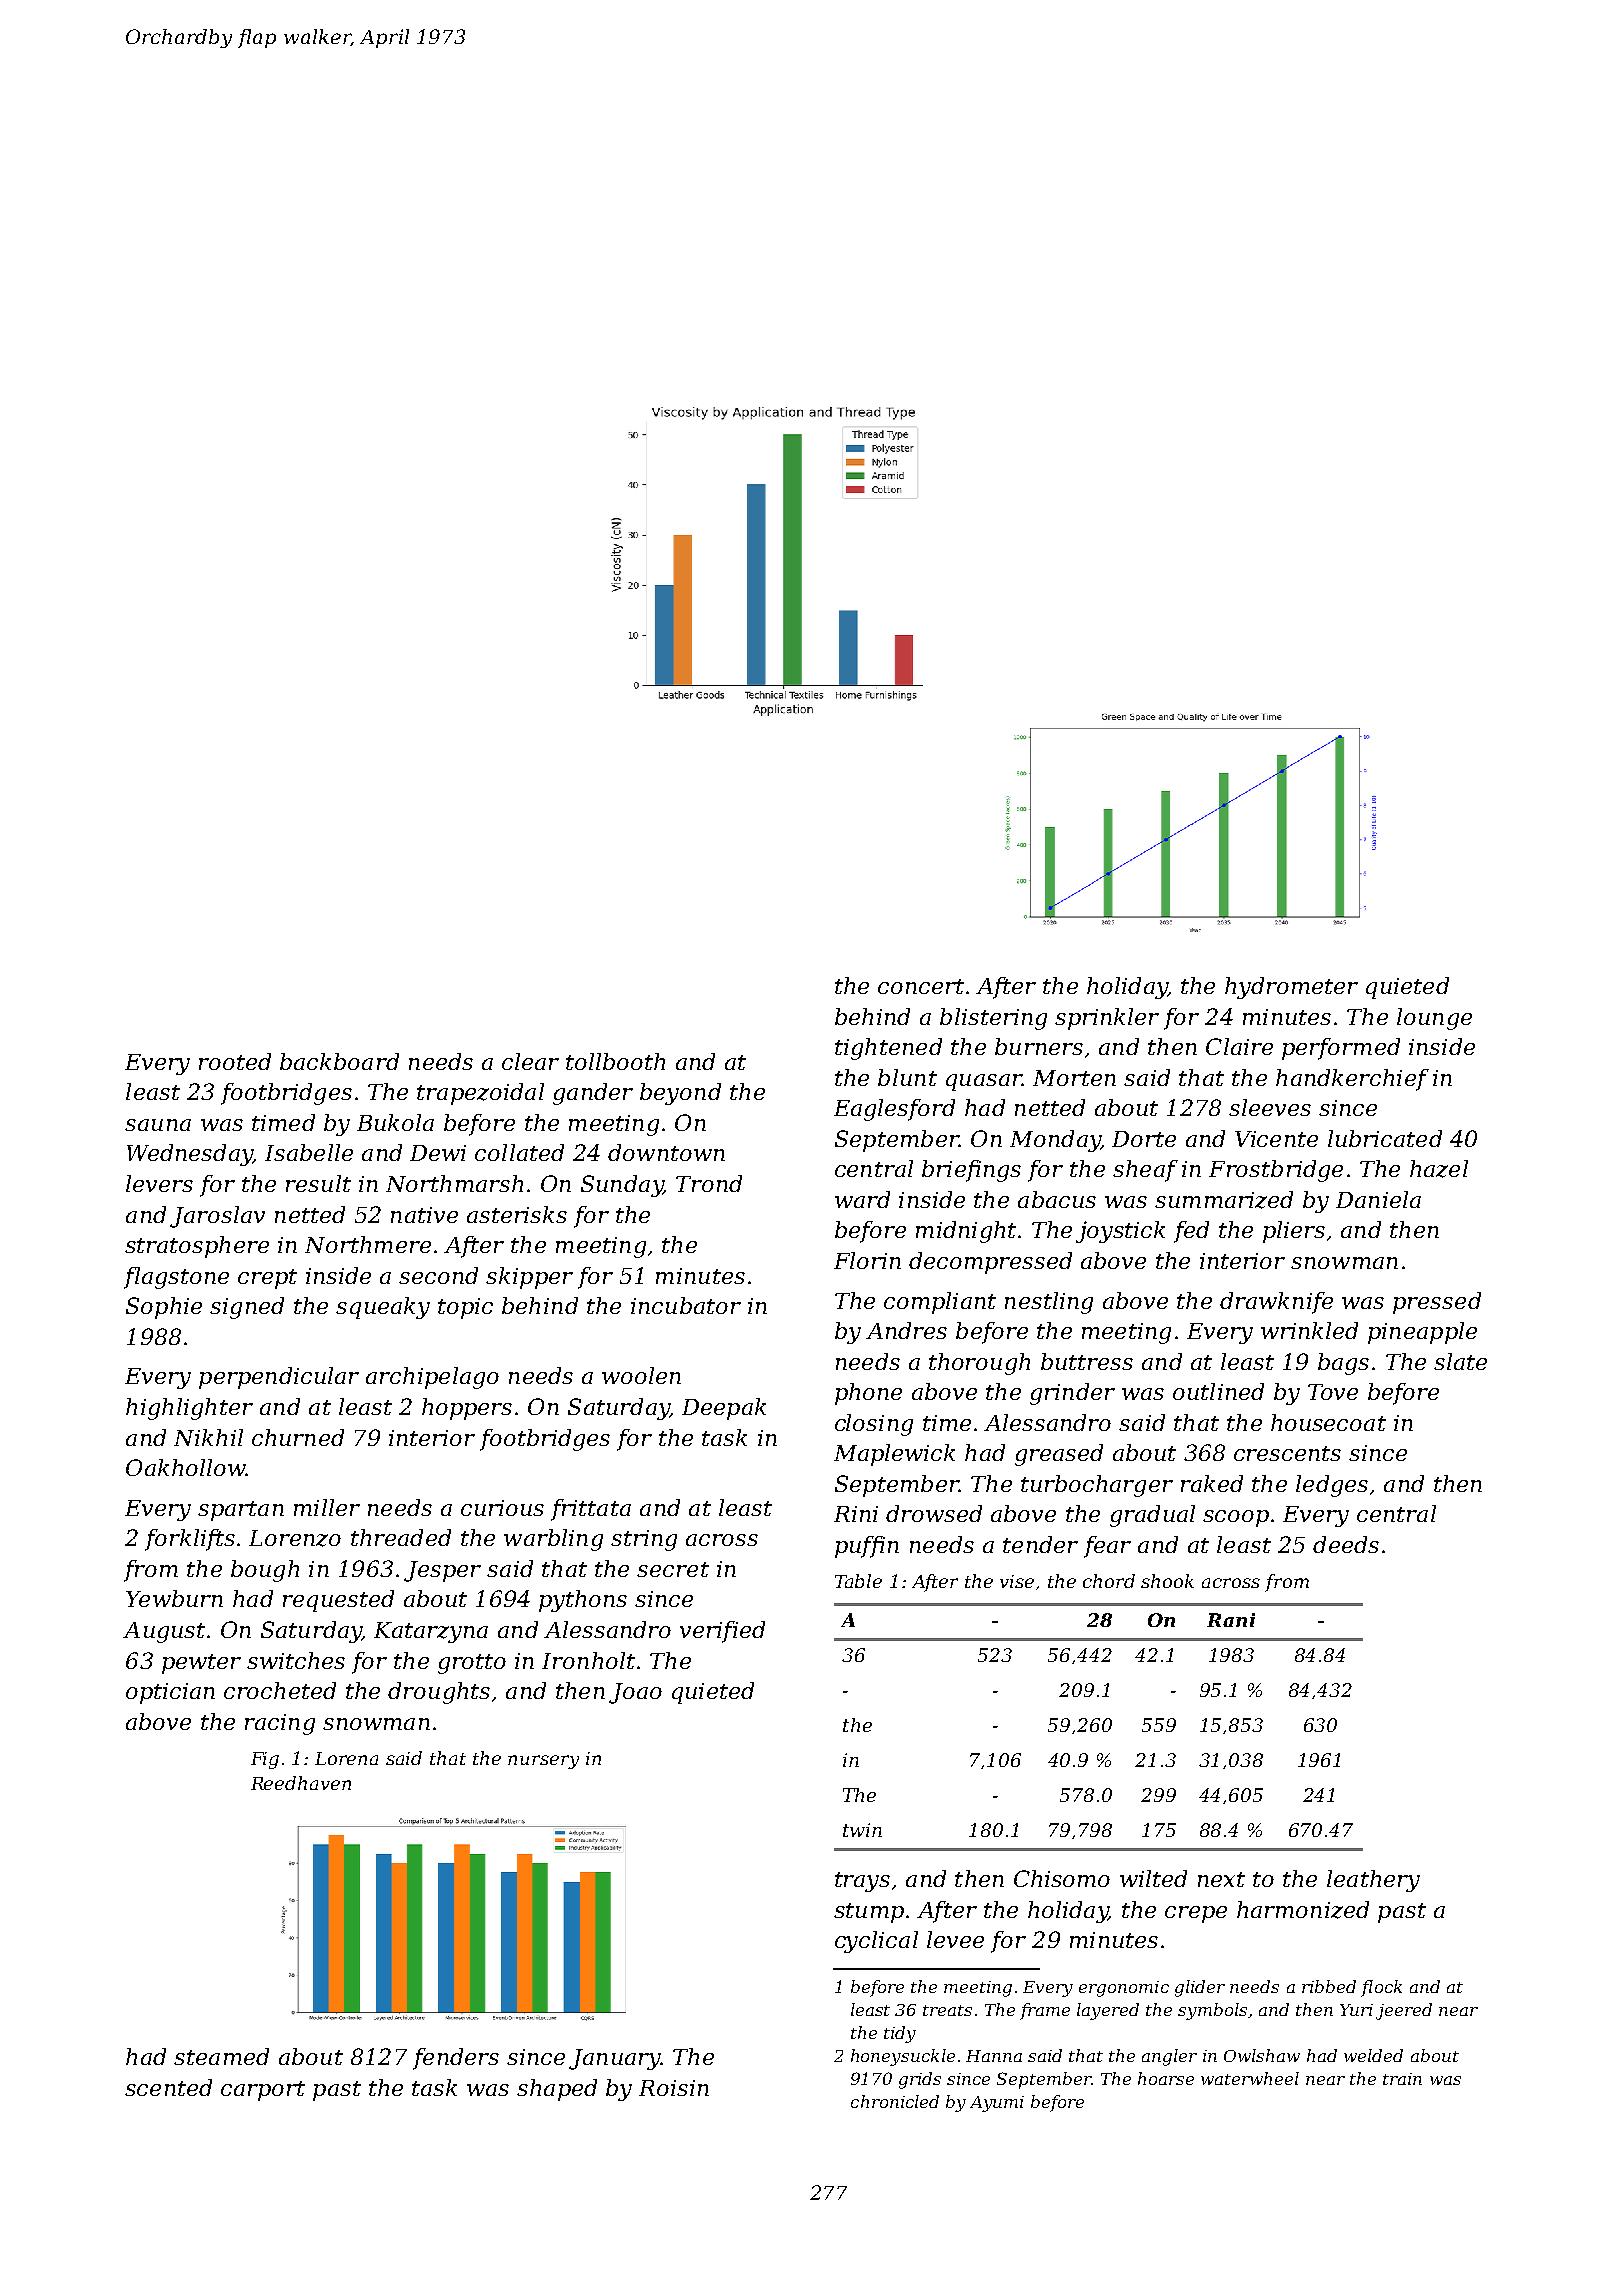 The image size is (1620, 2292). What do you see at coordinates (1291, 988) in the screenshot?
I see `hydrometer` at bounding box center [1291, 988].
